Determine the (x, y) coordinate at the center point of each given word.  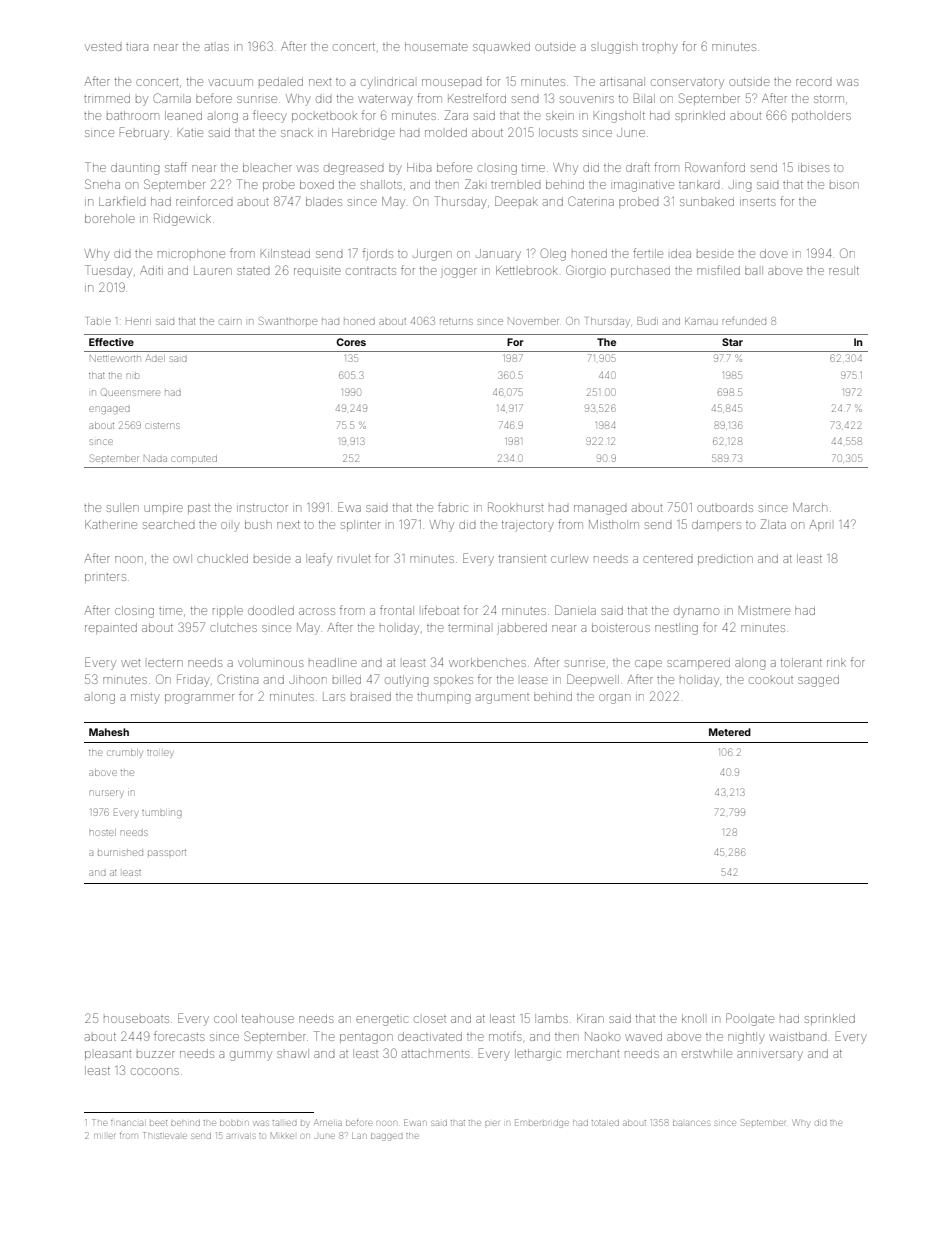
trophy (660, 48)
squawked (501, 47)
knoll (693, 1018)
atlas (217, 47)
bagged (386, 1137)
